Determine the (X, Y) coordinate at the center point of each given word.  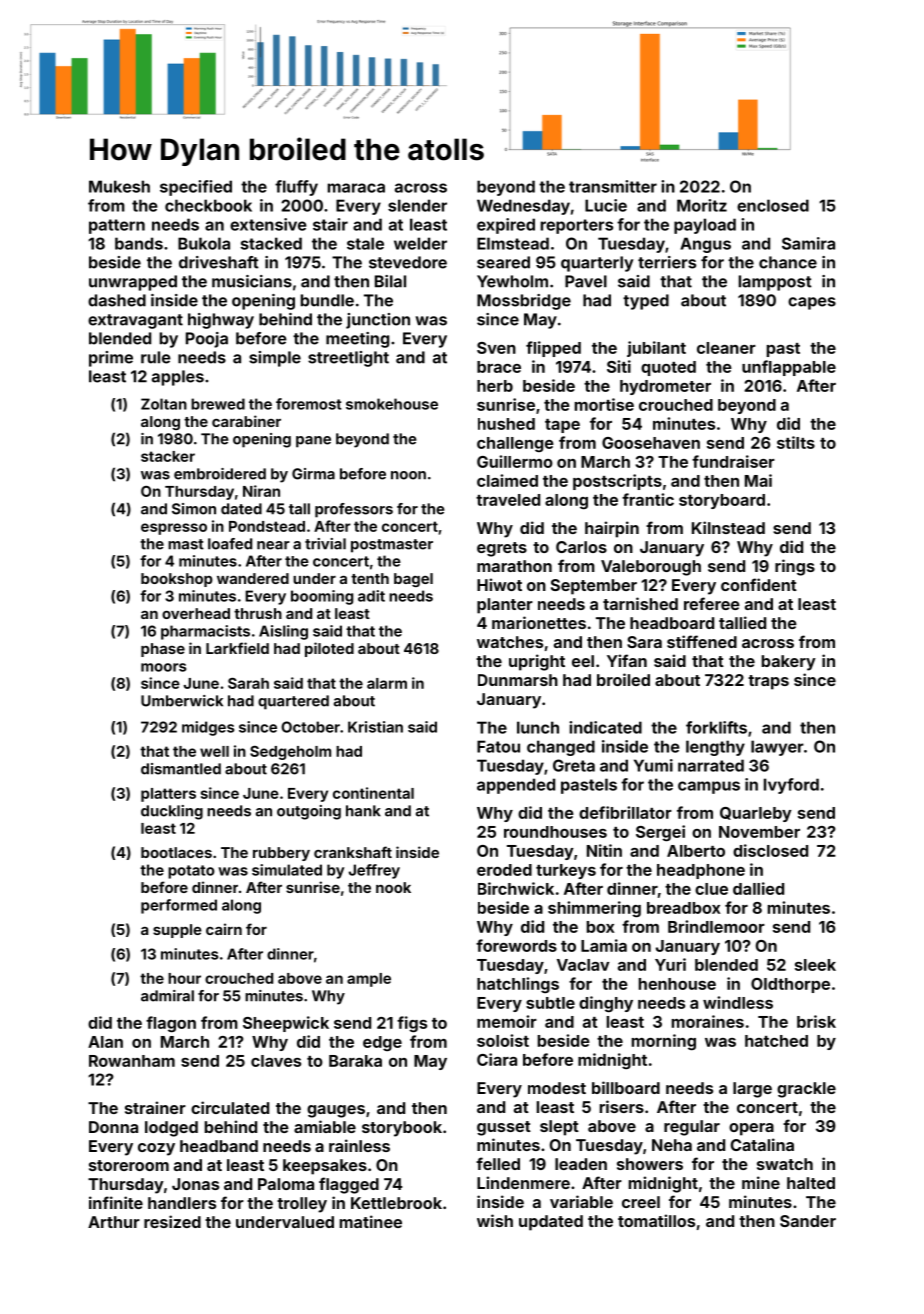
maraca (356, 188)
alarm (387, 683)
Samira (808, 243)
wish (495, 1220)
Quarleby (756, 814)
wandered (253, 578)
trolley (302, 1205)
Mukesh (119, 186)
